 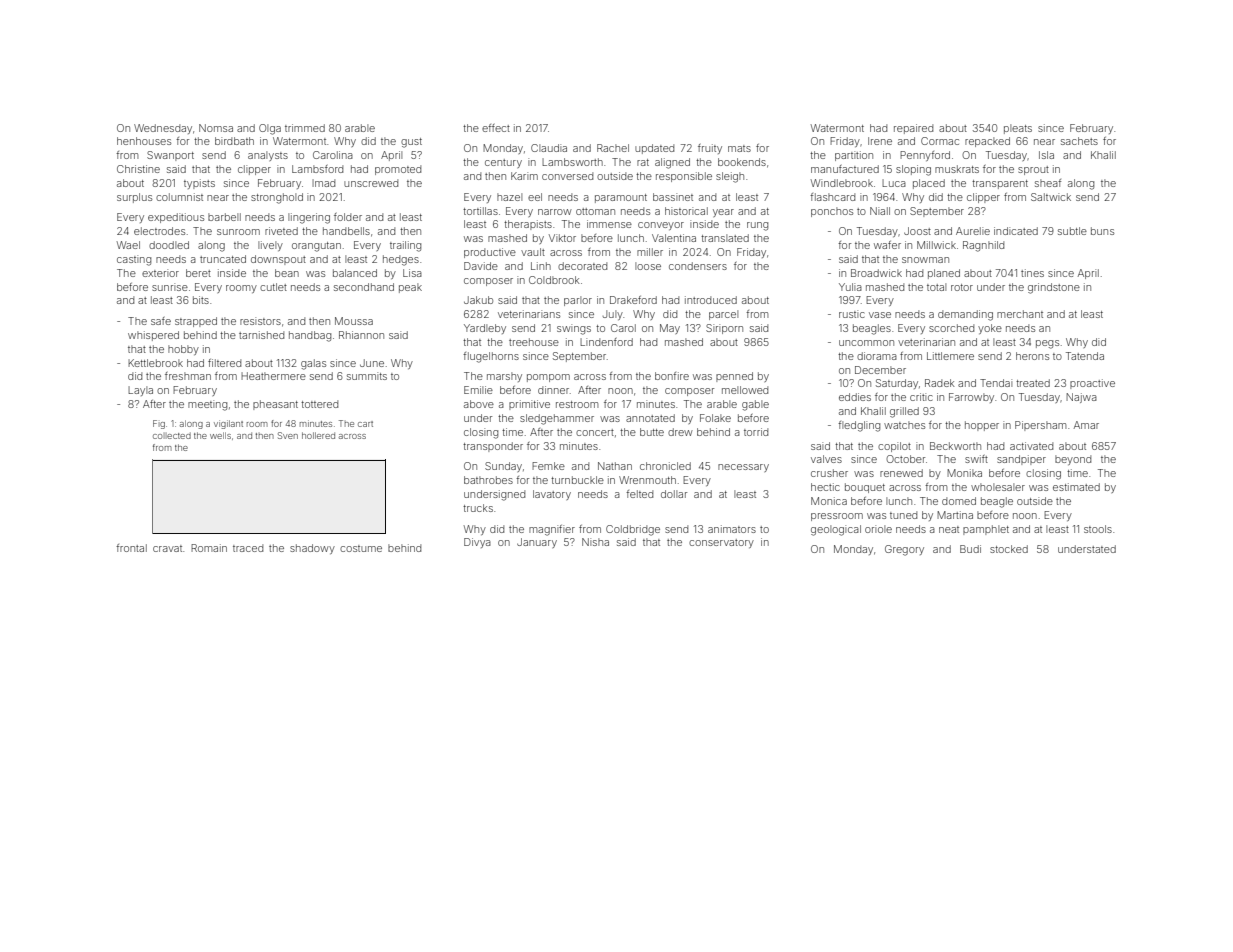 What do you see at coordinates (176, 218) in the document?
I see `expeditious` at bounding box center [176, 218].
